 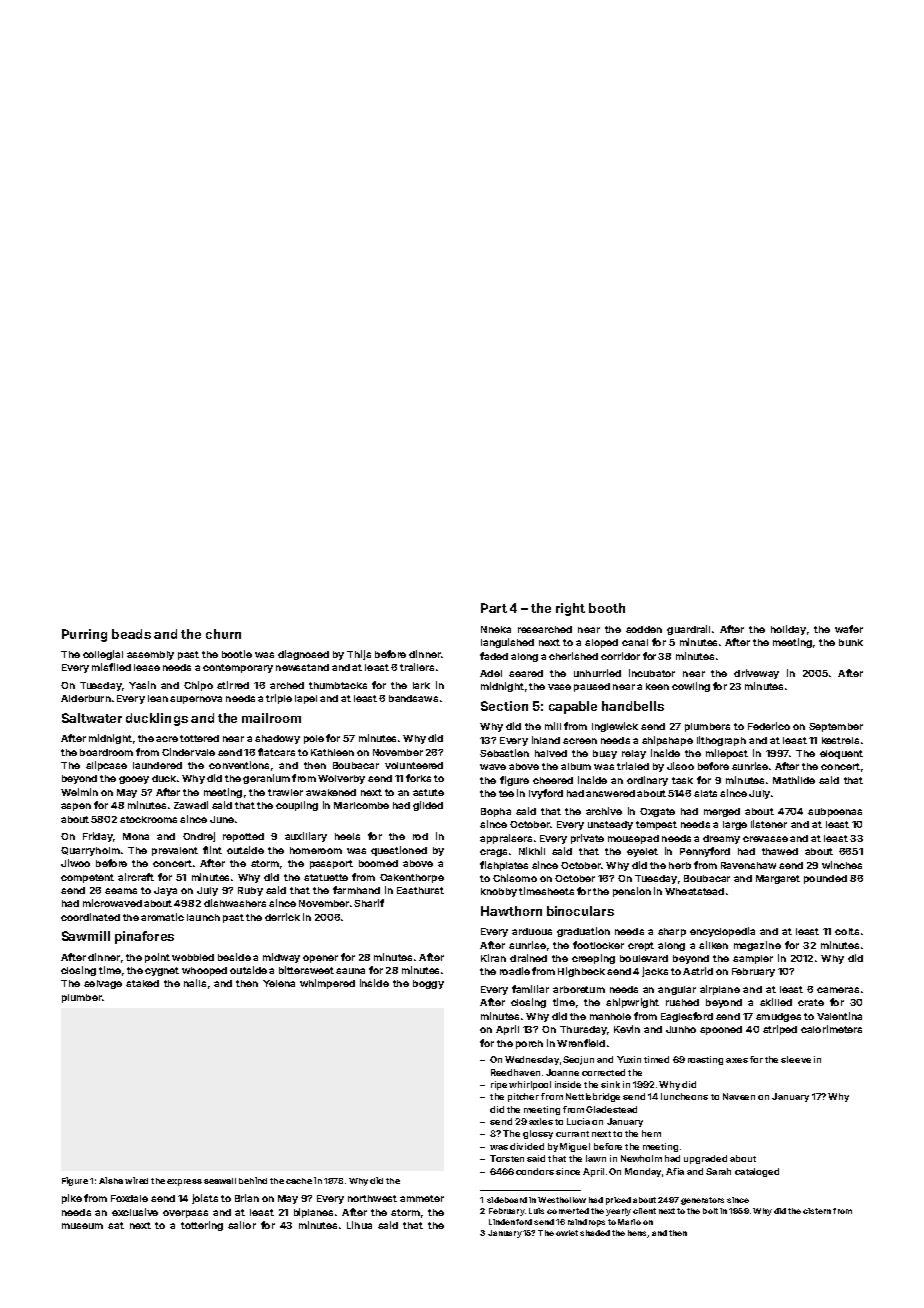 What do you see at coordinates (847, 931) in the screenshot?
I see `colts` at bounding box center [847, 931].
